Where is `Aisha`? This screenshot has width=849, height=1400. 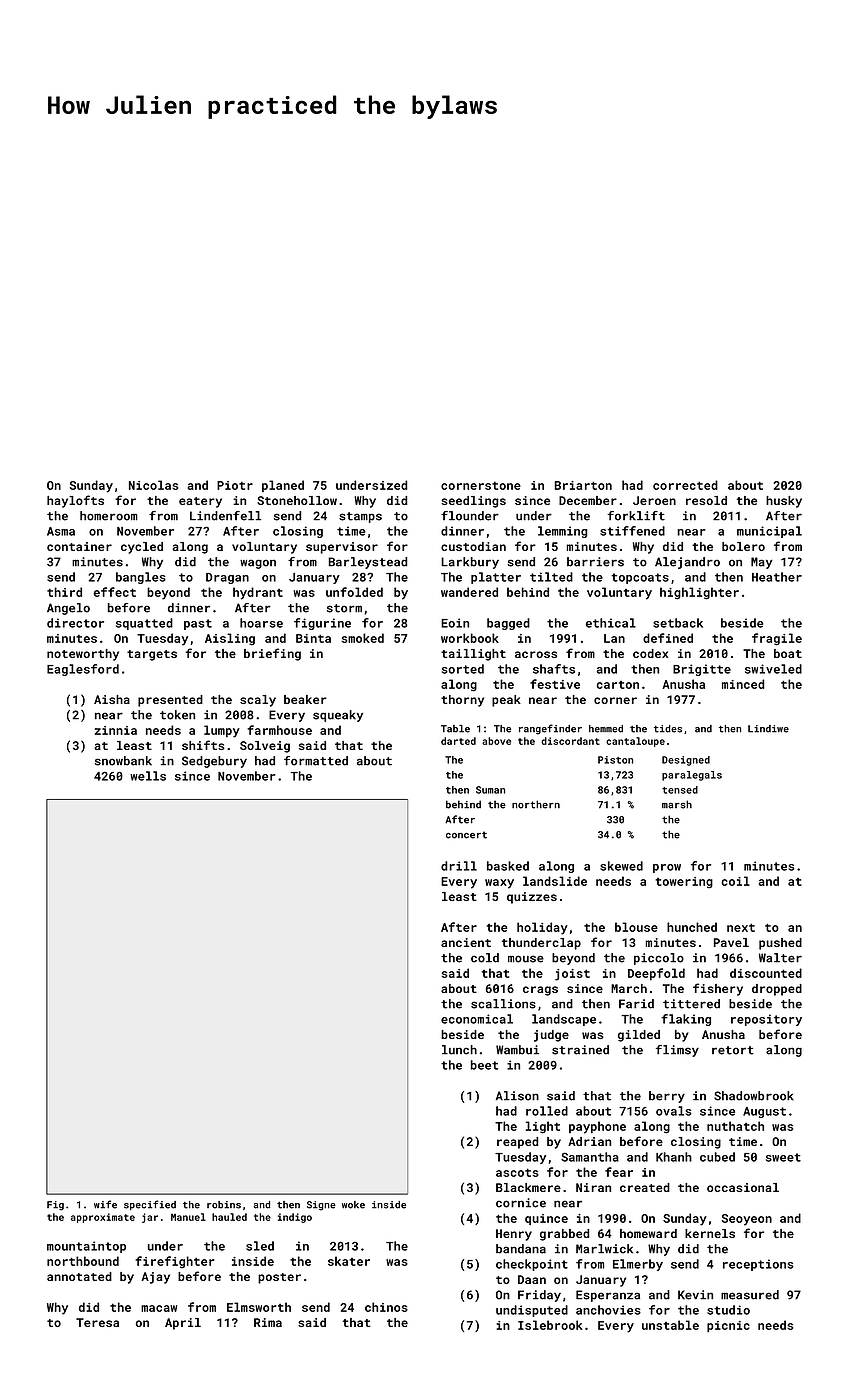 Aisha is located at coordinates (112, 699).
